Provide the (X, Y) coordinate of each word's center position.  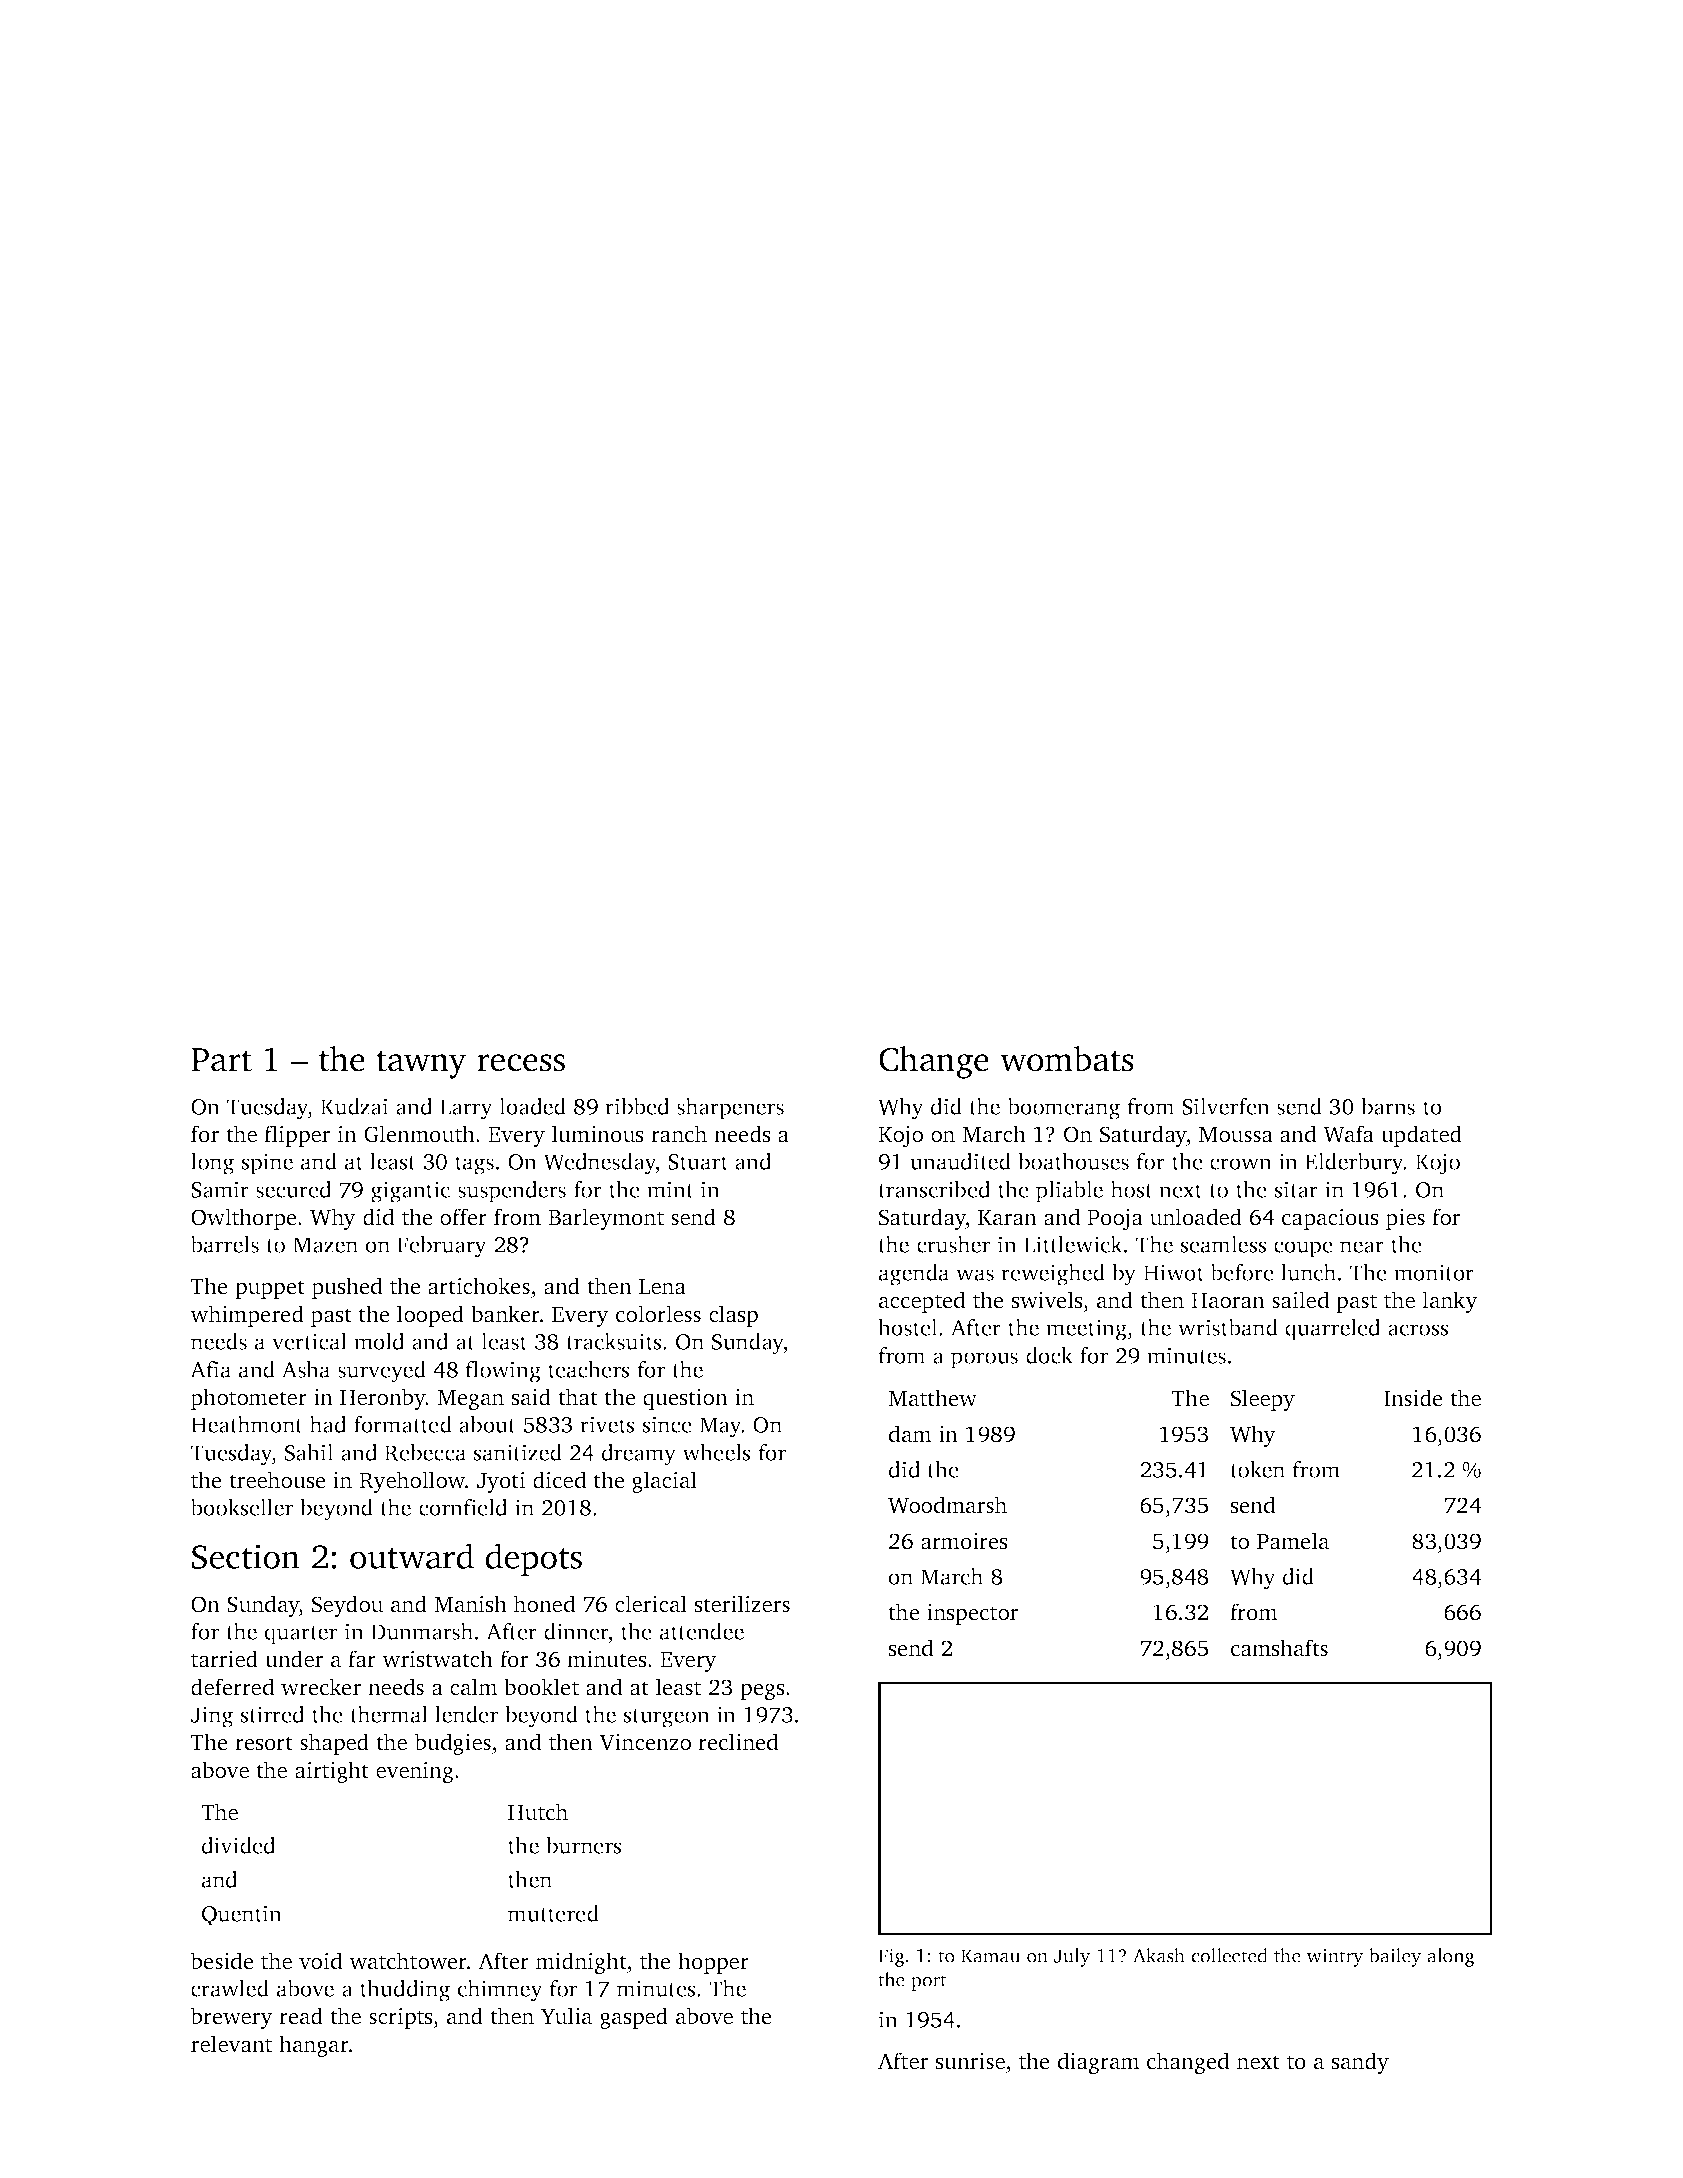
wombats (1067, 1059)
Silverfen (1226, 1106)
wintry (1334, 1957)
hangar (314, 2046)
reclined (738, 1742)
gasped (634, 2018)
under (294, 1659)
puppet (270, 1289)
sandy (1360, 2063)
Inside (1413, 1398)
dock (1049, 1355)
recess (521, 1063)
